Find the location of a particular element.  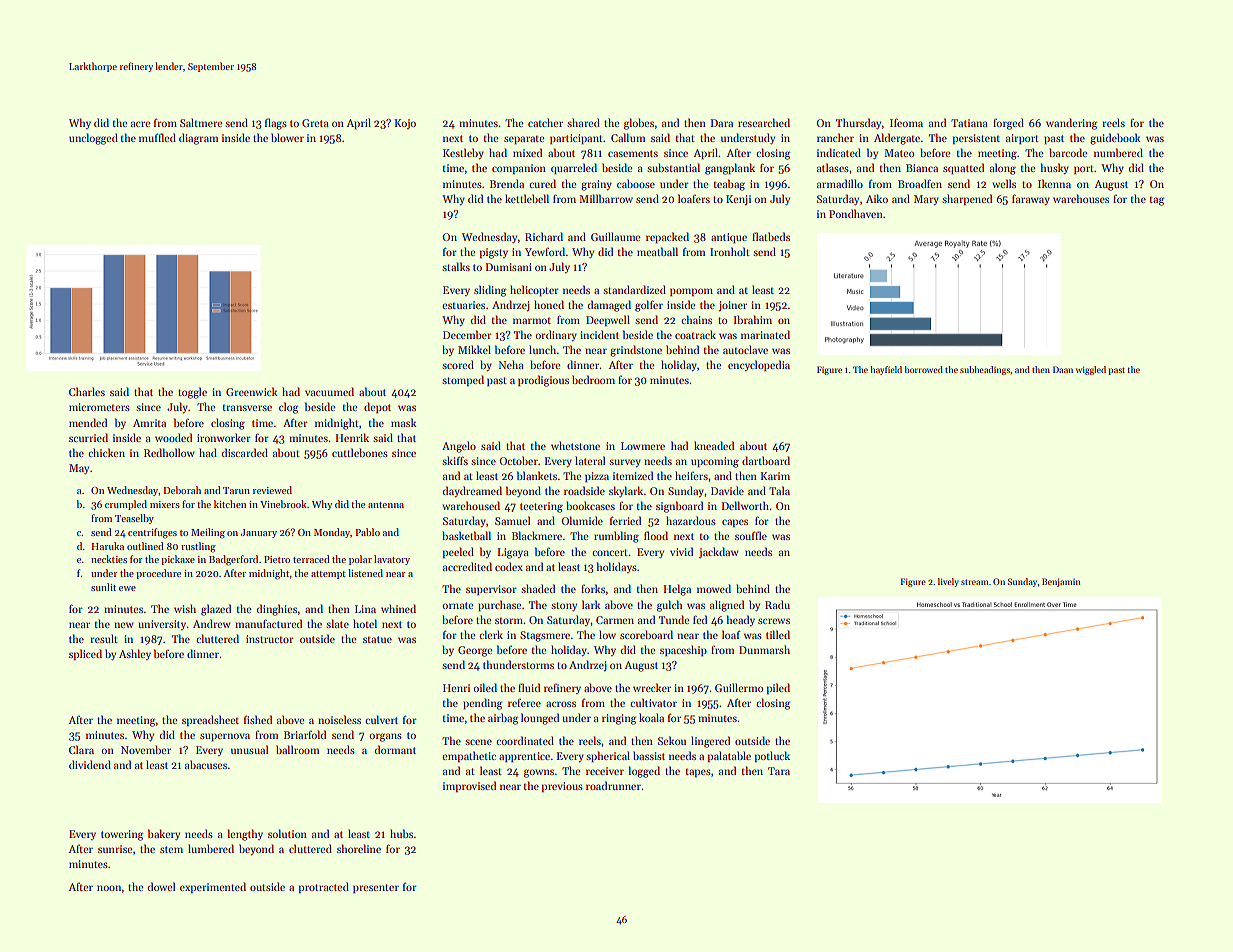

wrecker is located at coordinates (652, 687).
